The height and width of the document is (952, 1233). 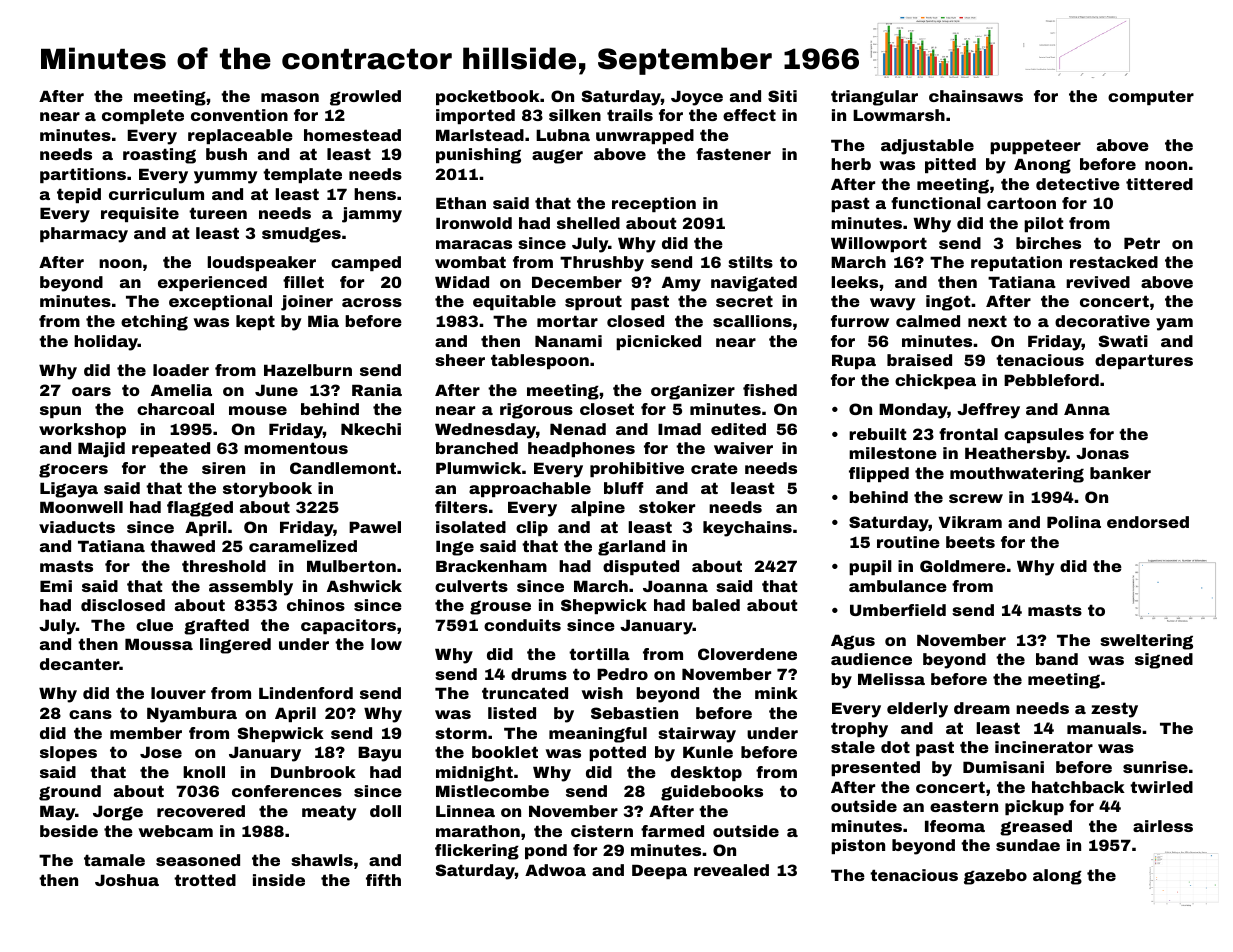 What do you see at coordinates (963, 566) in the document?
I see `Goldmere` at bounding box center [963, 566].
